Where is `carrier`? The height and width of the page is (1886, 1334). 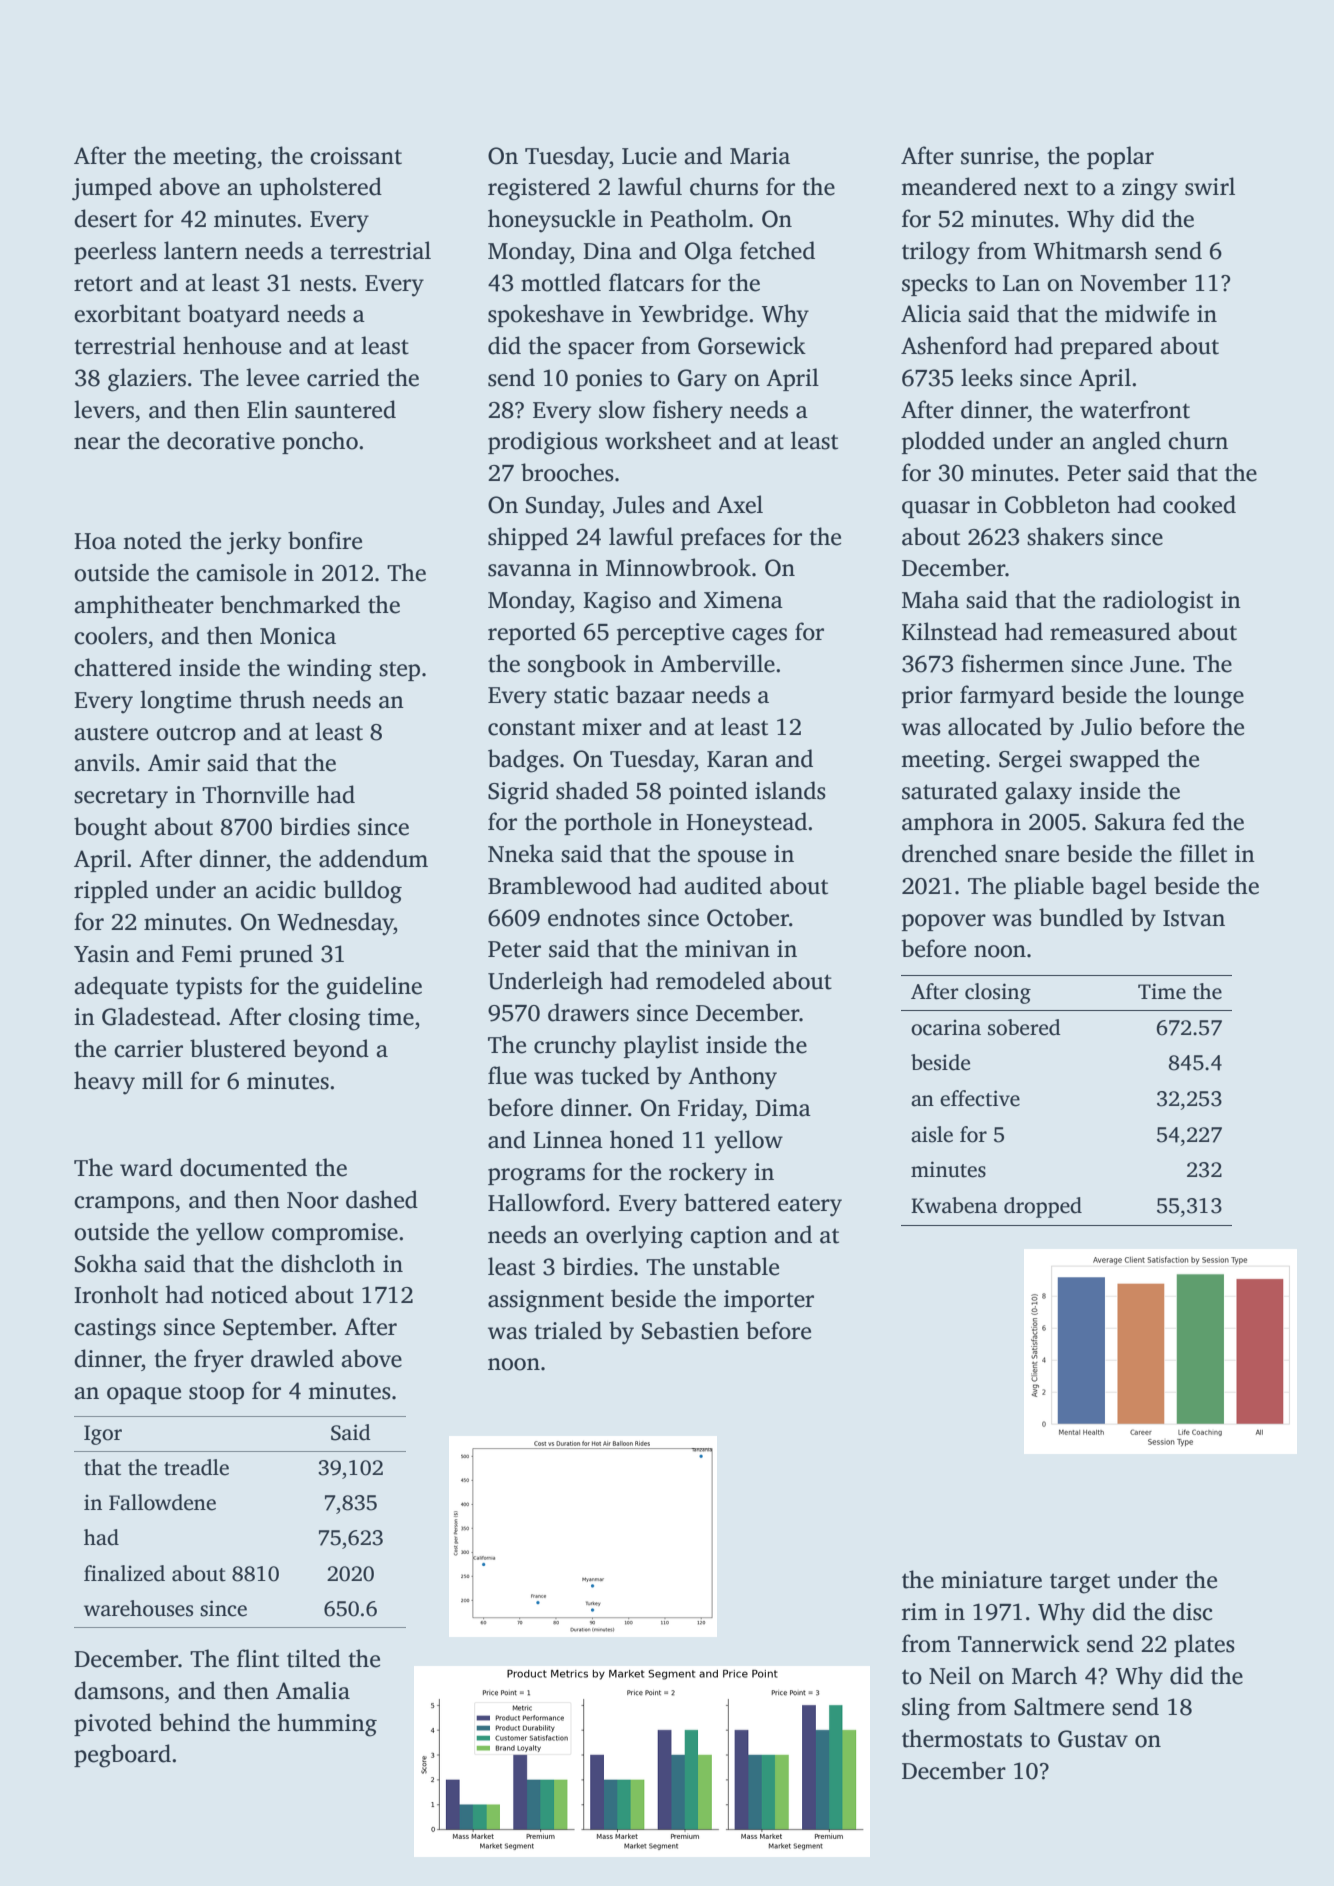
carrier is located at coordinates (148, 1049).
